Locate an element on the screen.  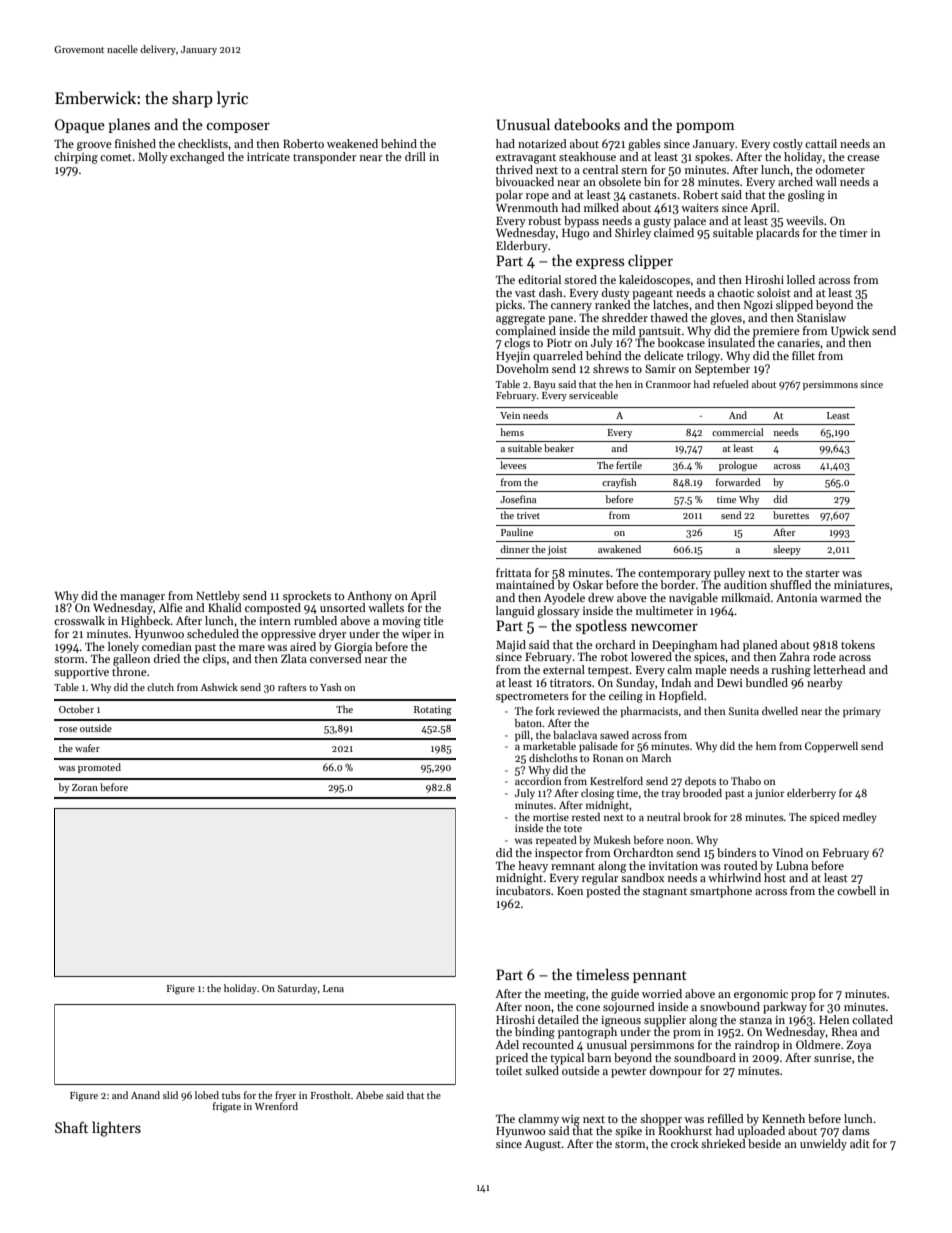
stanza is located at coordinates (755, 1020).
